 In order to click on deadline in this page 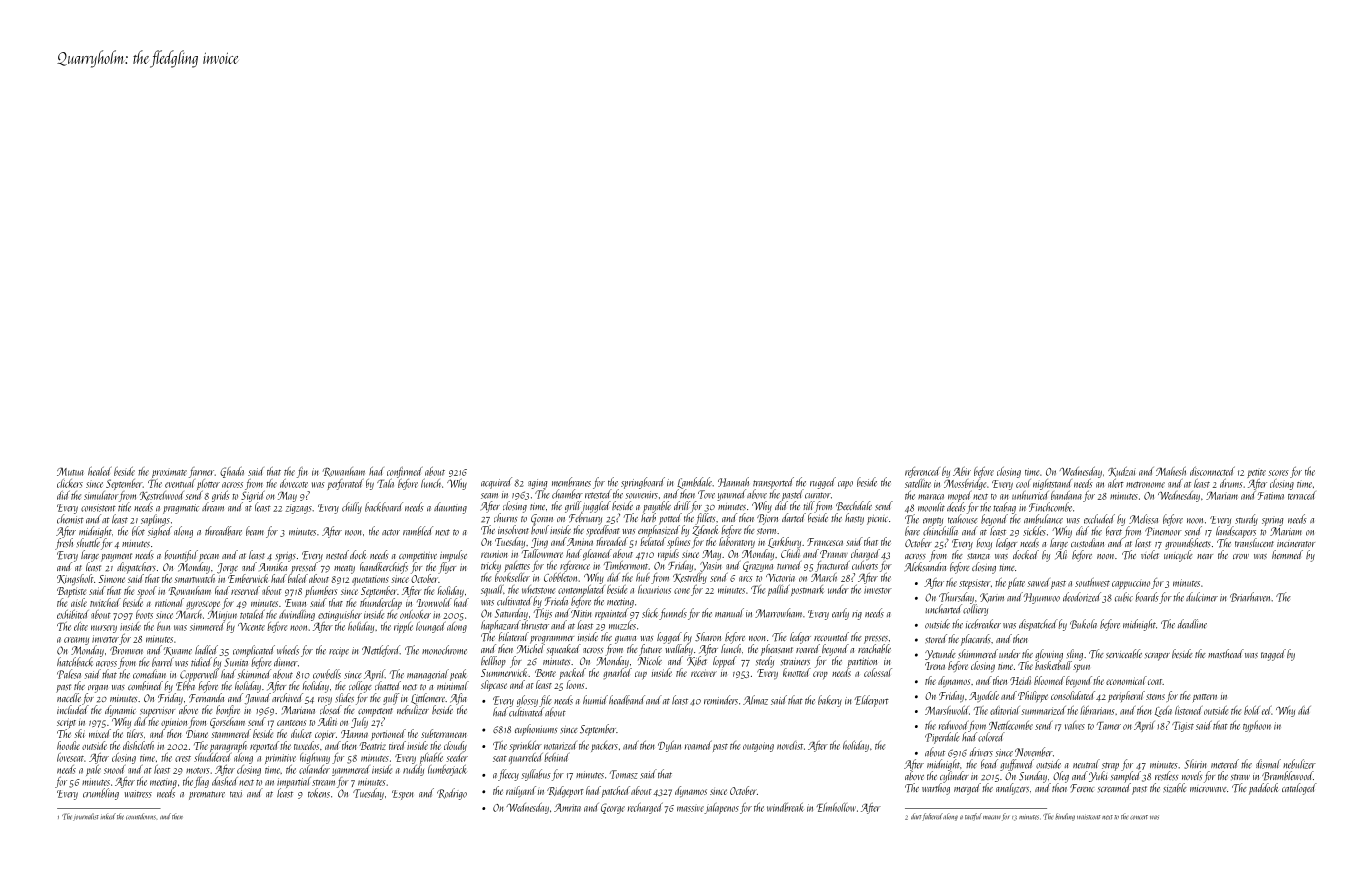, I will do `click(1192, 624)`.
